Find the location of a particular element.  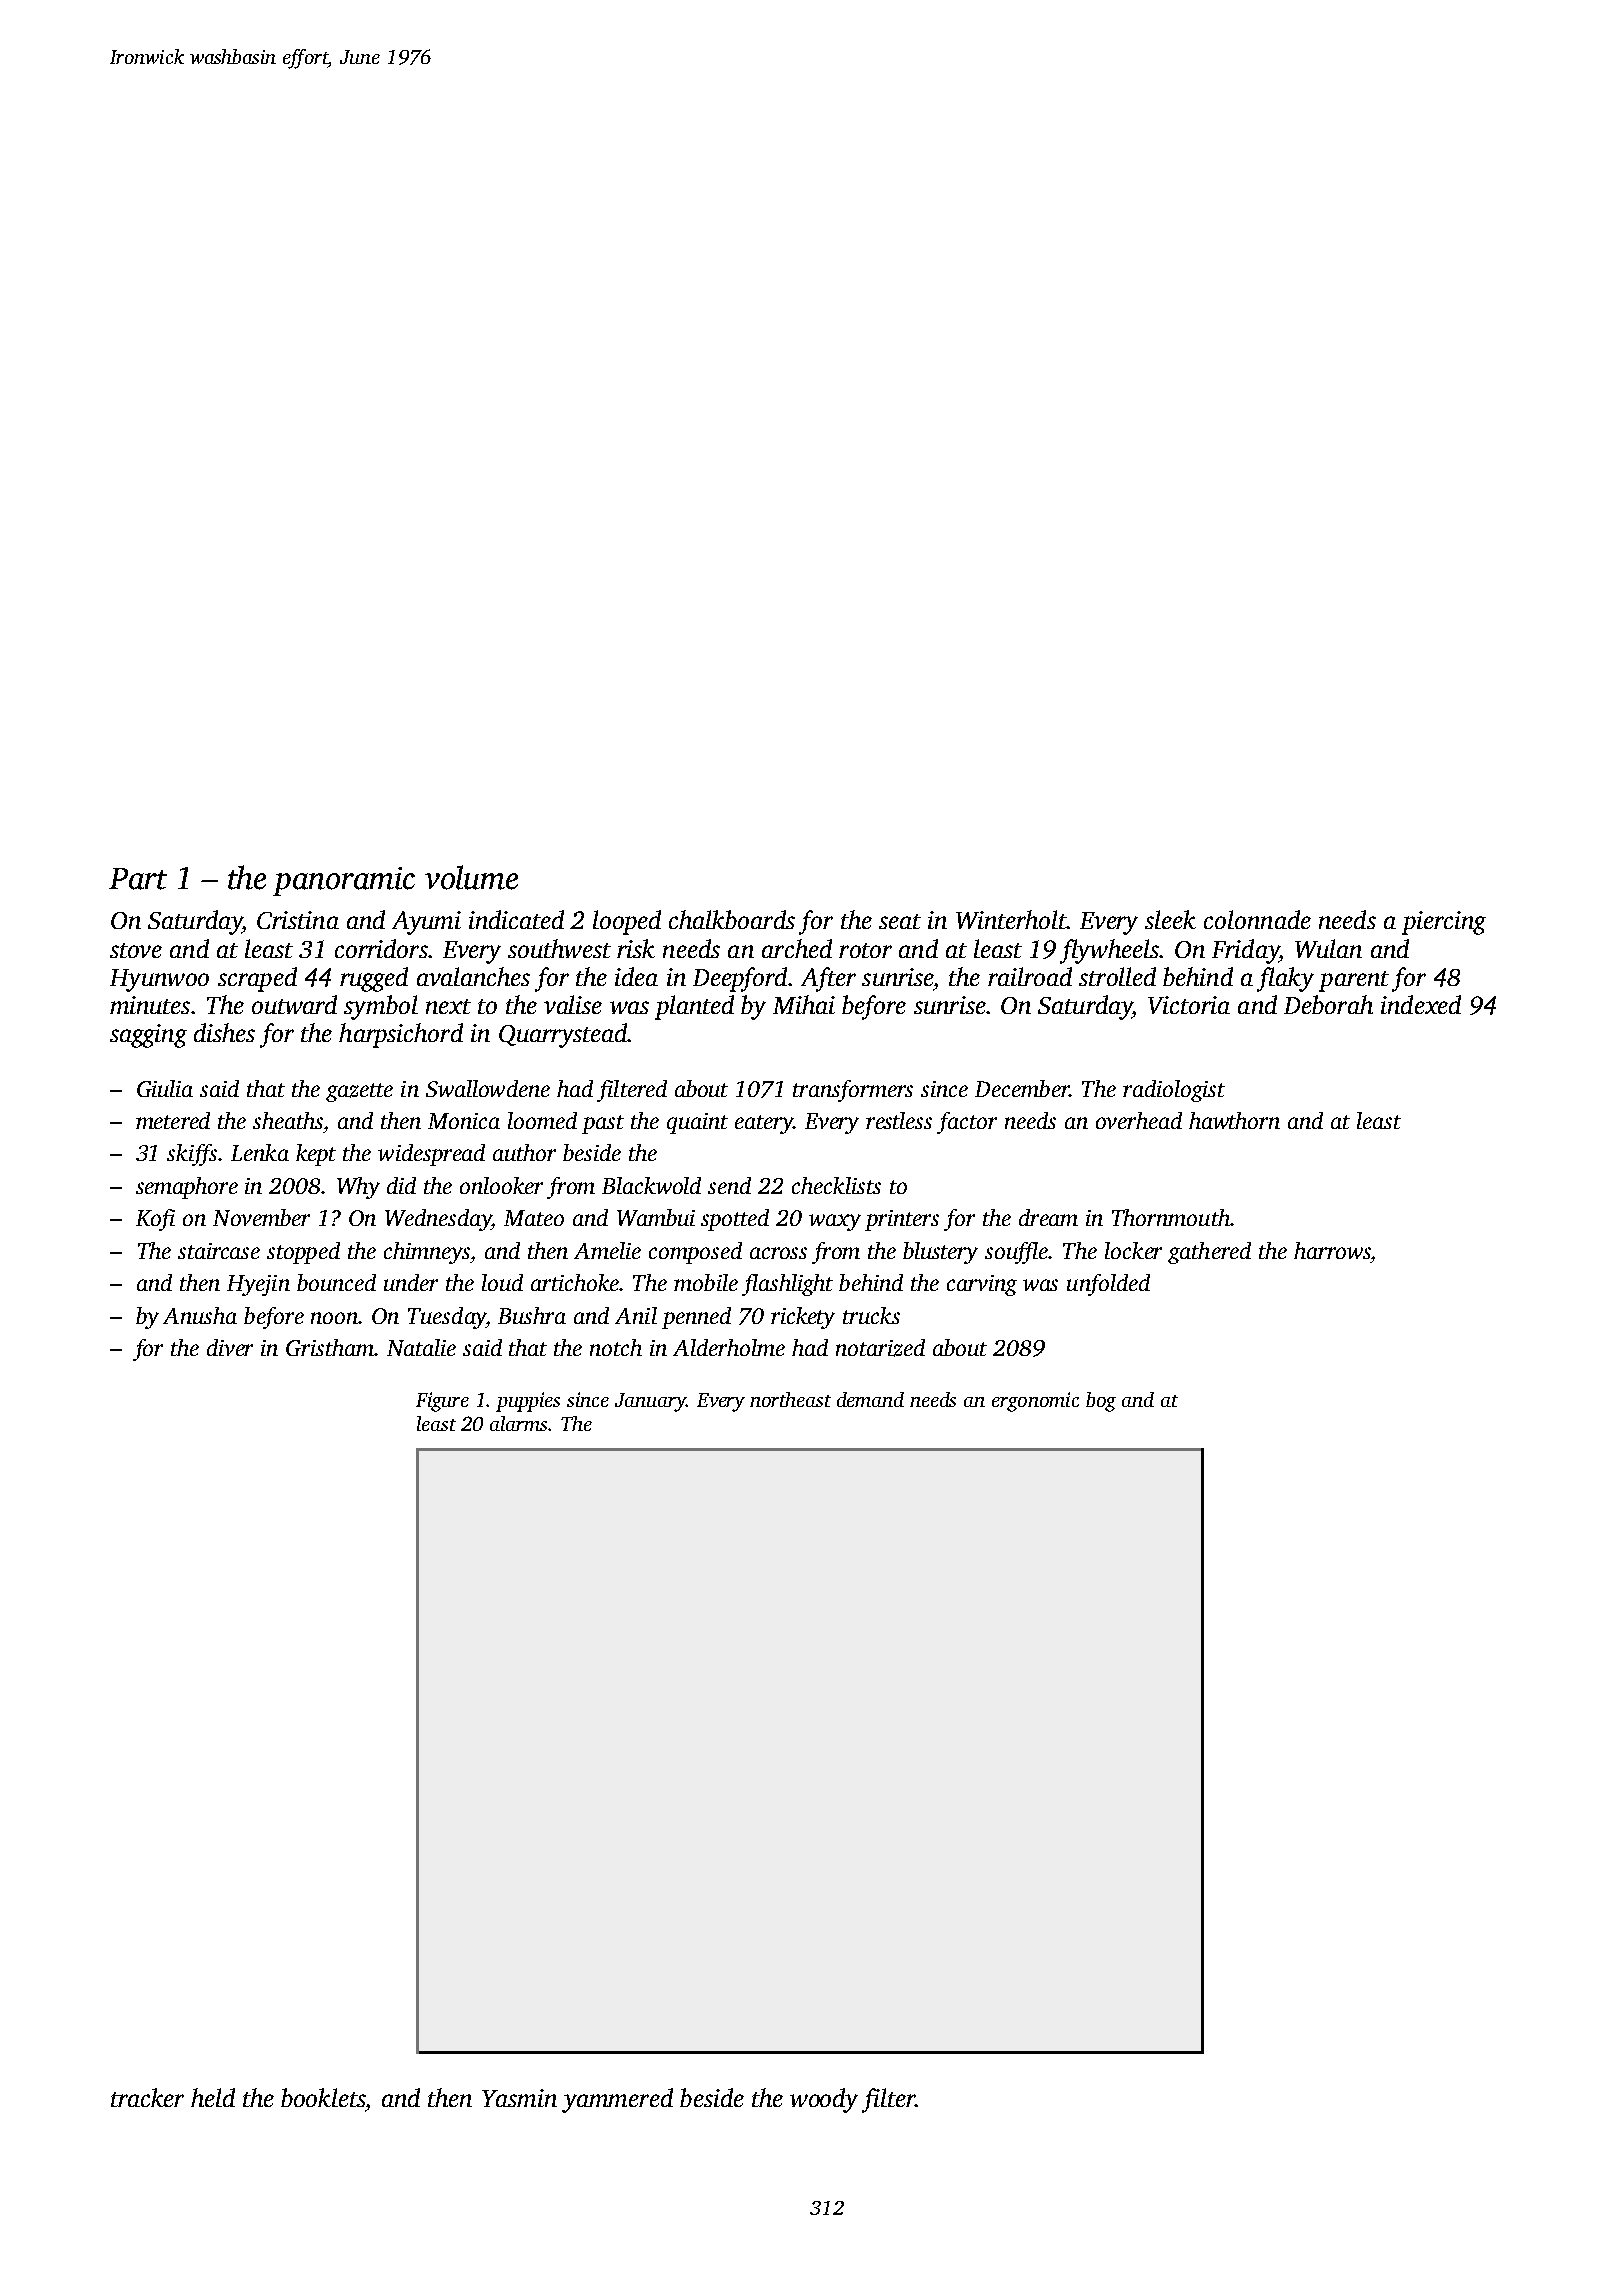

Yasmin is located at coordinates (519, 2098).
